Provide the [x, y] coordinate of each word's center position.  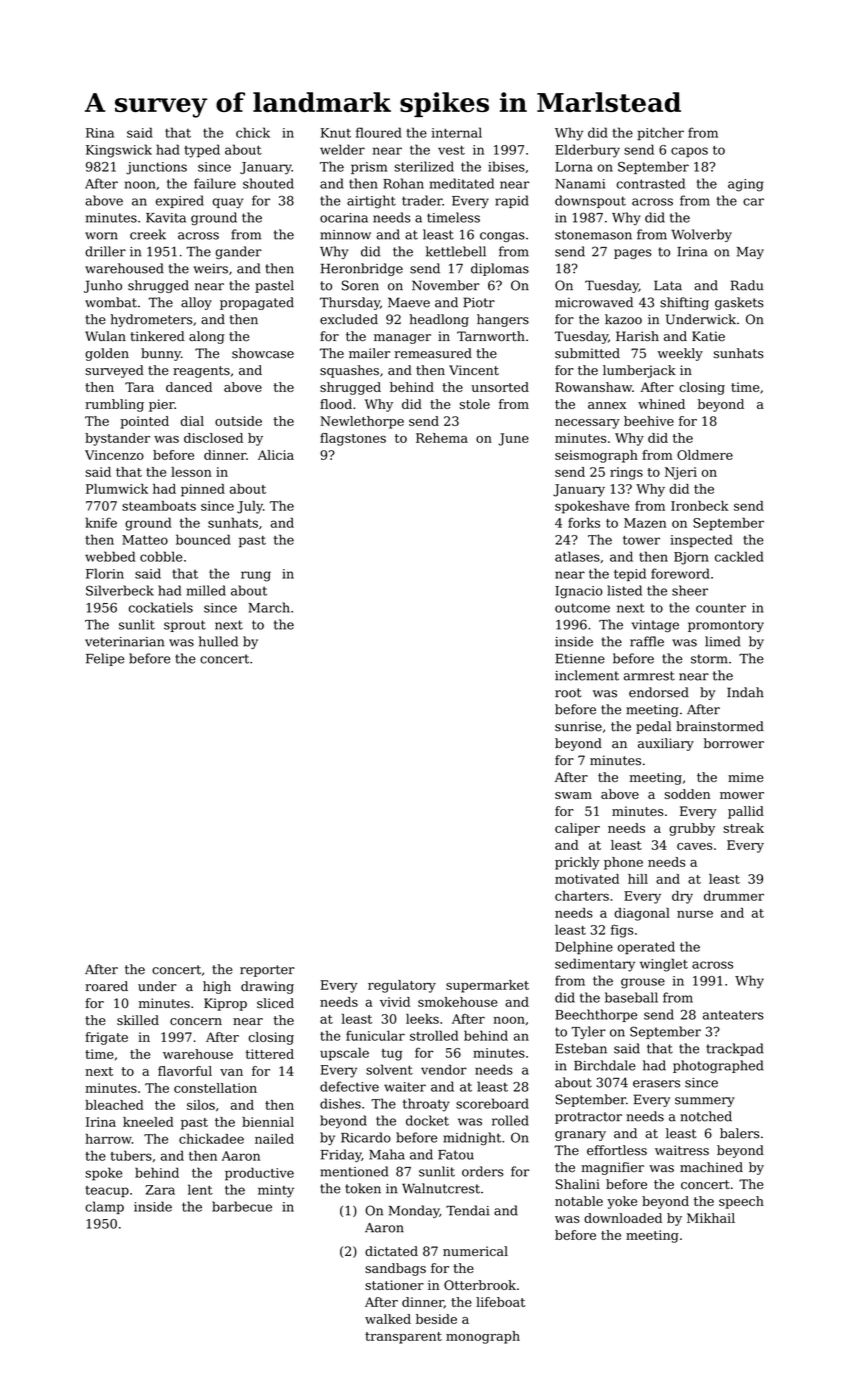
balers [739, 1133]
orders [483, 1171]
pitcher [660, 133]
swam [573, 795]
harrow [109, 1139]
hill [638, 879]
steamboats [159, 506]
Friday [341, 1155]
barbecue [242, 1206]
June [513, 439]
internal [457, 132]
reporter [267, 971]
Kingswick [119, 151]
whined [661, 404]
